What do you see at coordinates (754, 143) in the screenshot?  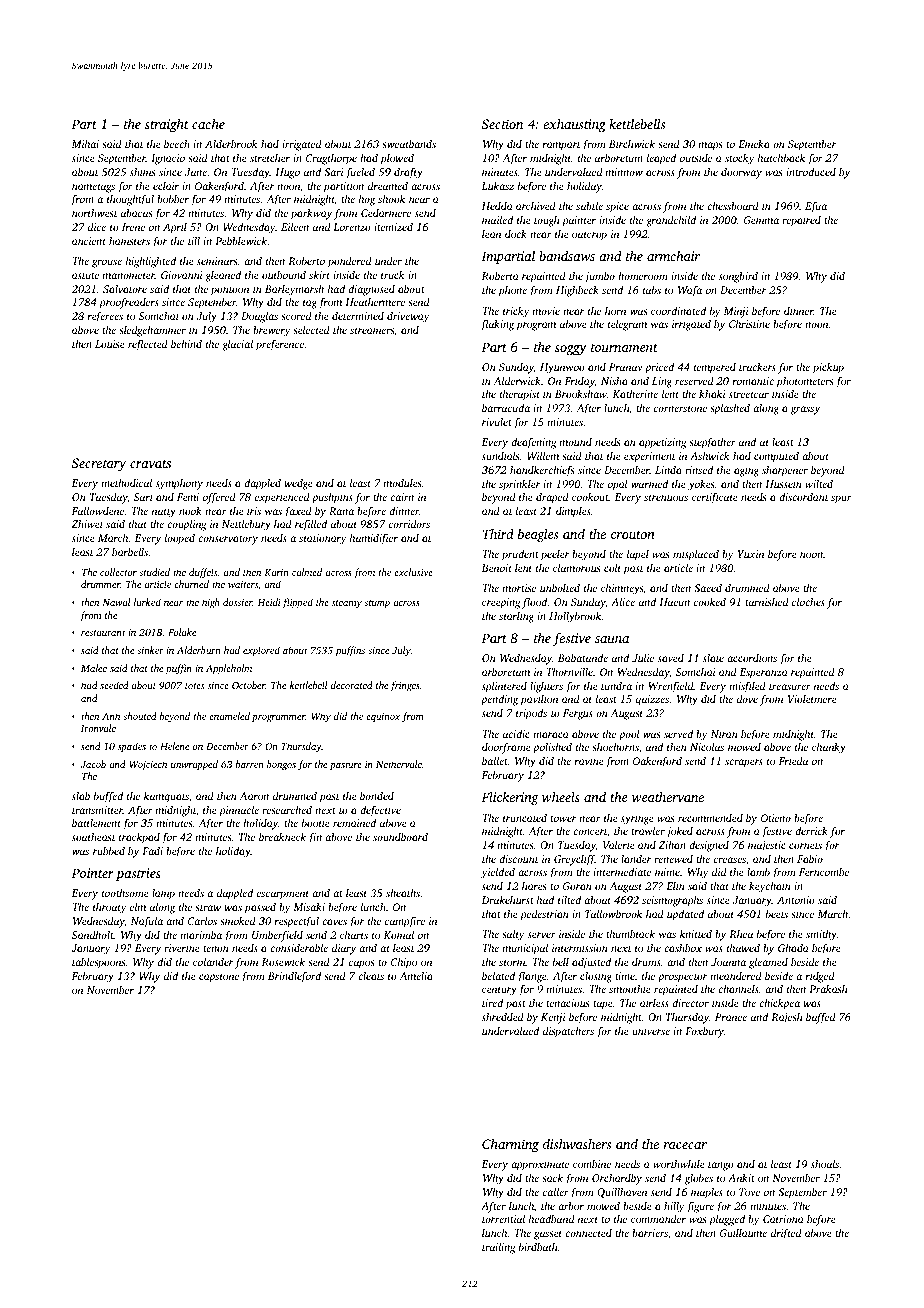 I see `Emeka` at bounding box center [754, 143].
